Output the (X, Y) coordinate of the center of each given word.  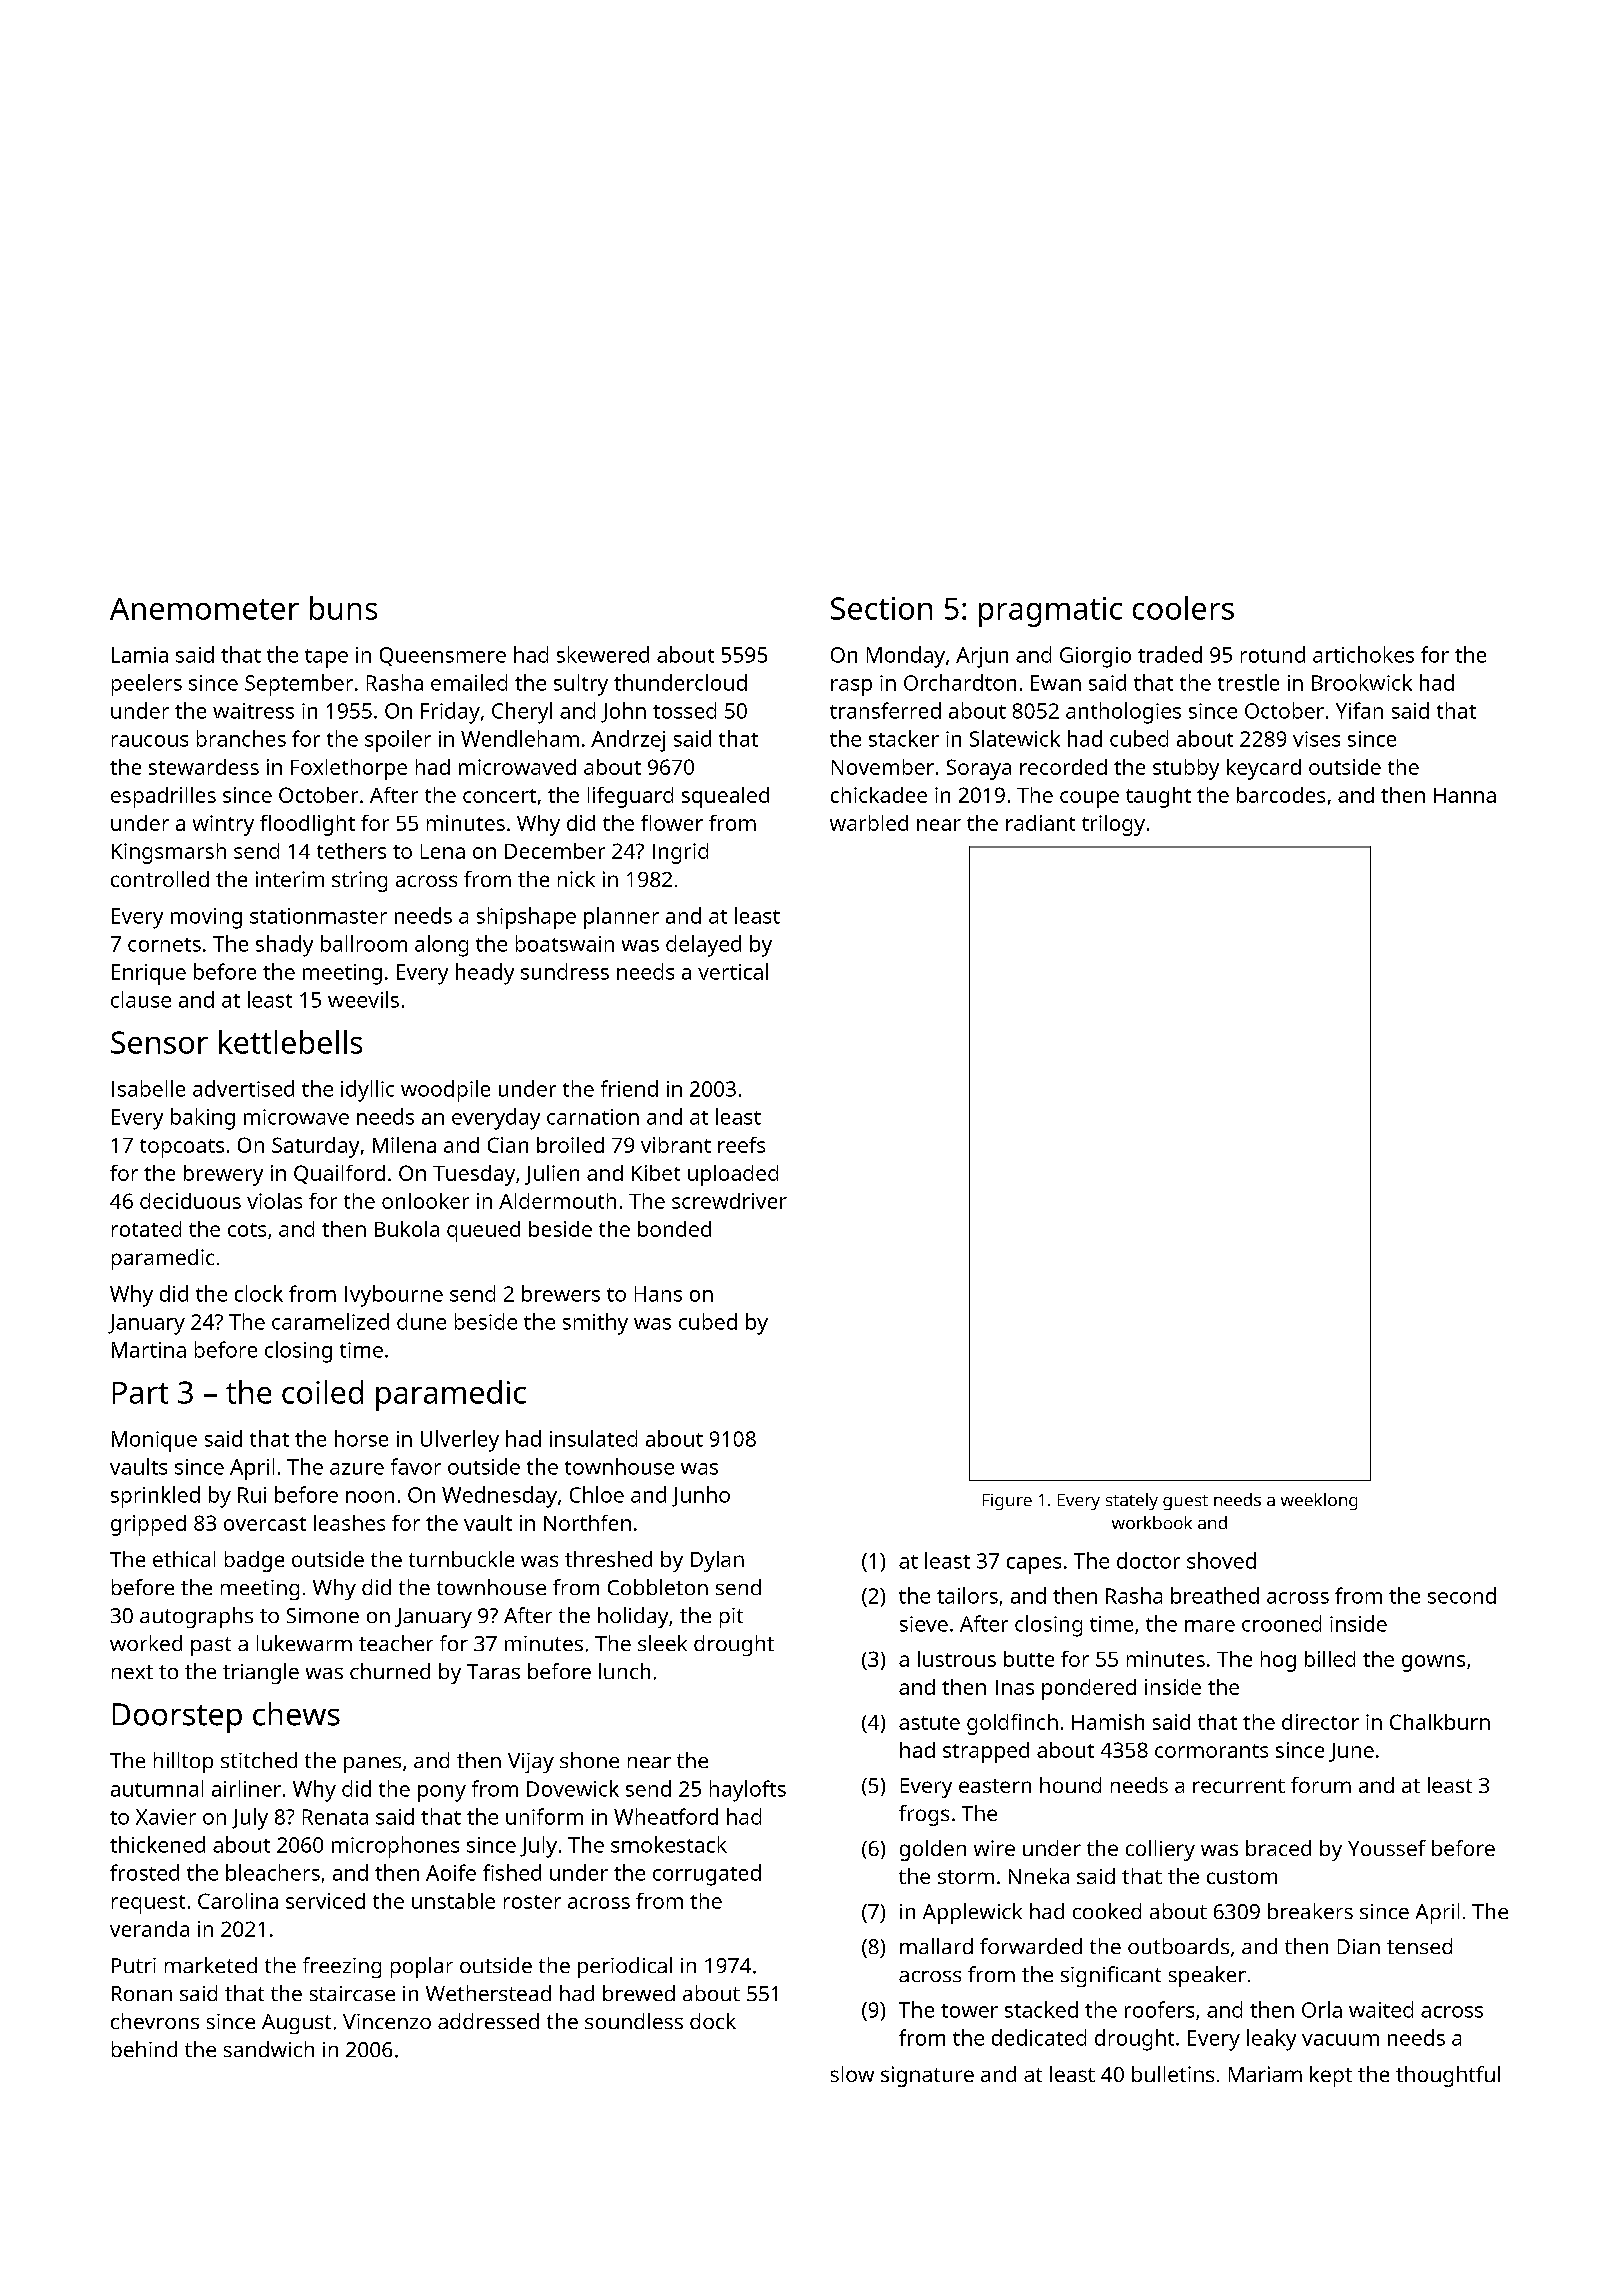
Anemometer (204, 609)
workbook (1152, 1522)
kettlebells (290, 1042)
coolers (1183, 608)
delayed (703, 946)
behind (144, 2049)
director (1320, 1722)
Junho (701, 1496)
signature (927, 2076)
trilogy (1113, 825)
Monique (154, 1441)
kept (1331, 2076)
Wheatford (666, 1816)
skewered (603, 654)
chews (296, 1714)
